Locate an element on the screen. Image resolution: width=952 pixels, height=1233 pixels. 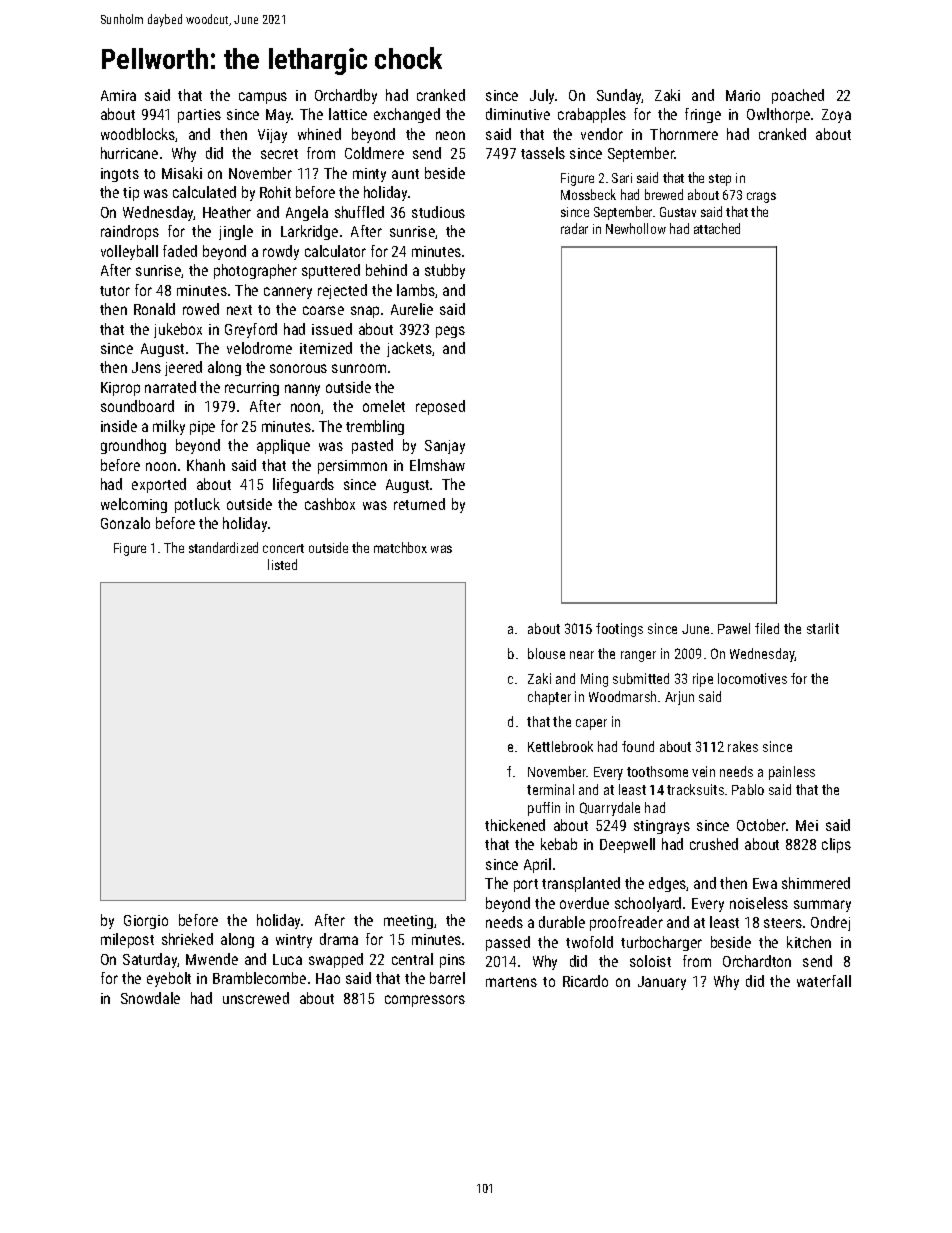
Elmshaw is located at coordinates (437, 465).
